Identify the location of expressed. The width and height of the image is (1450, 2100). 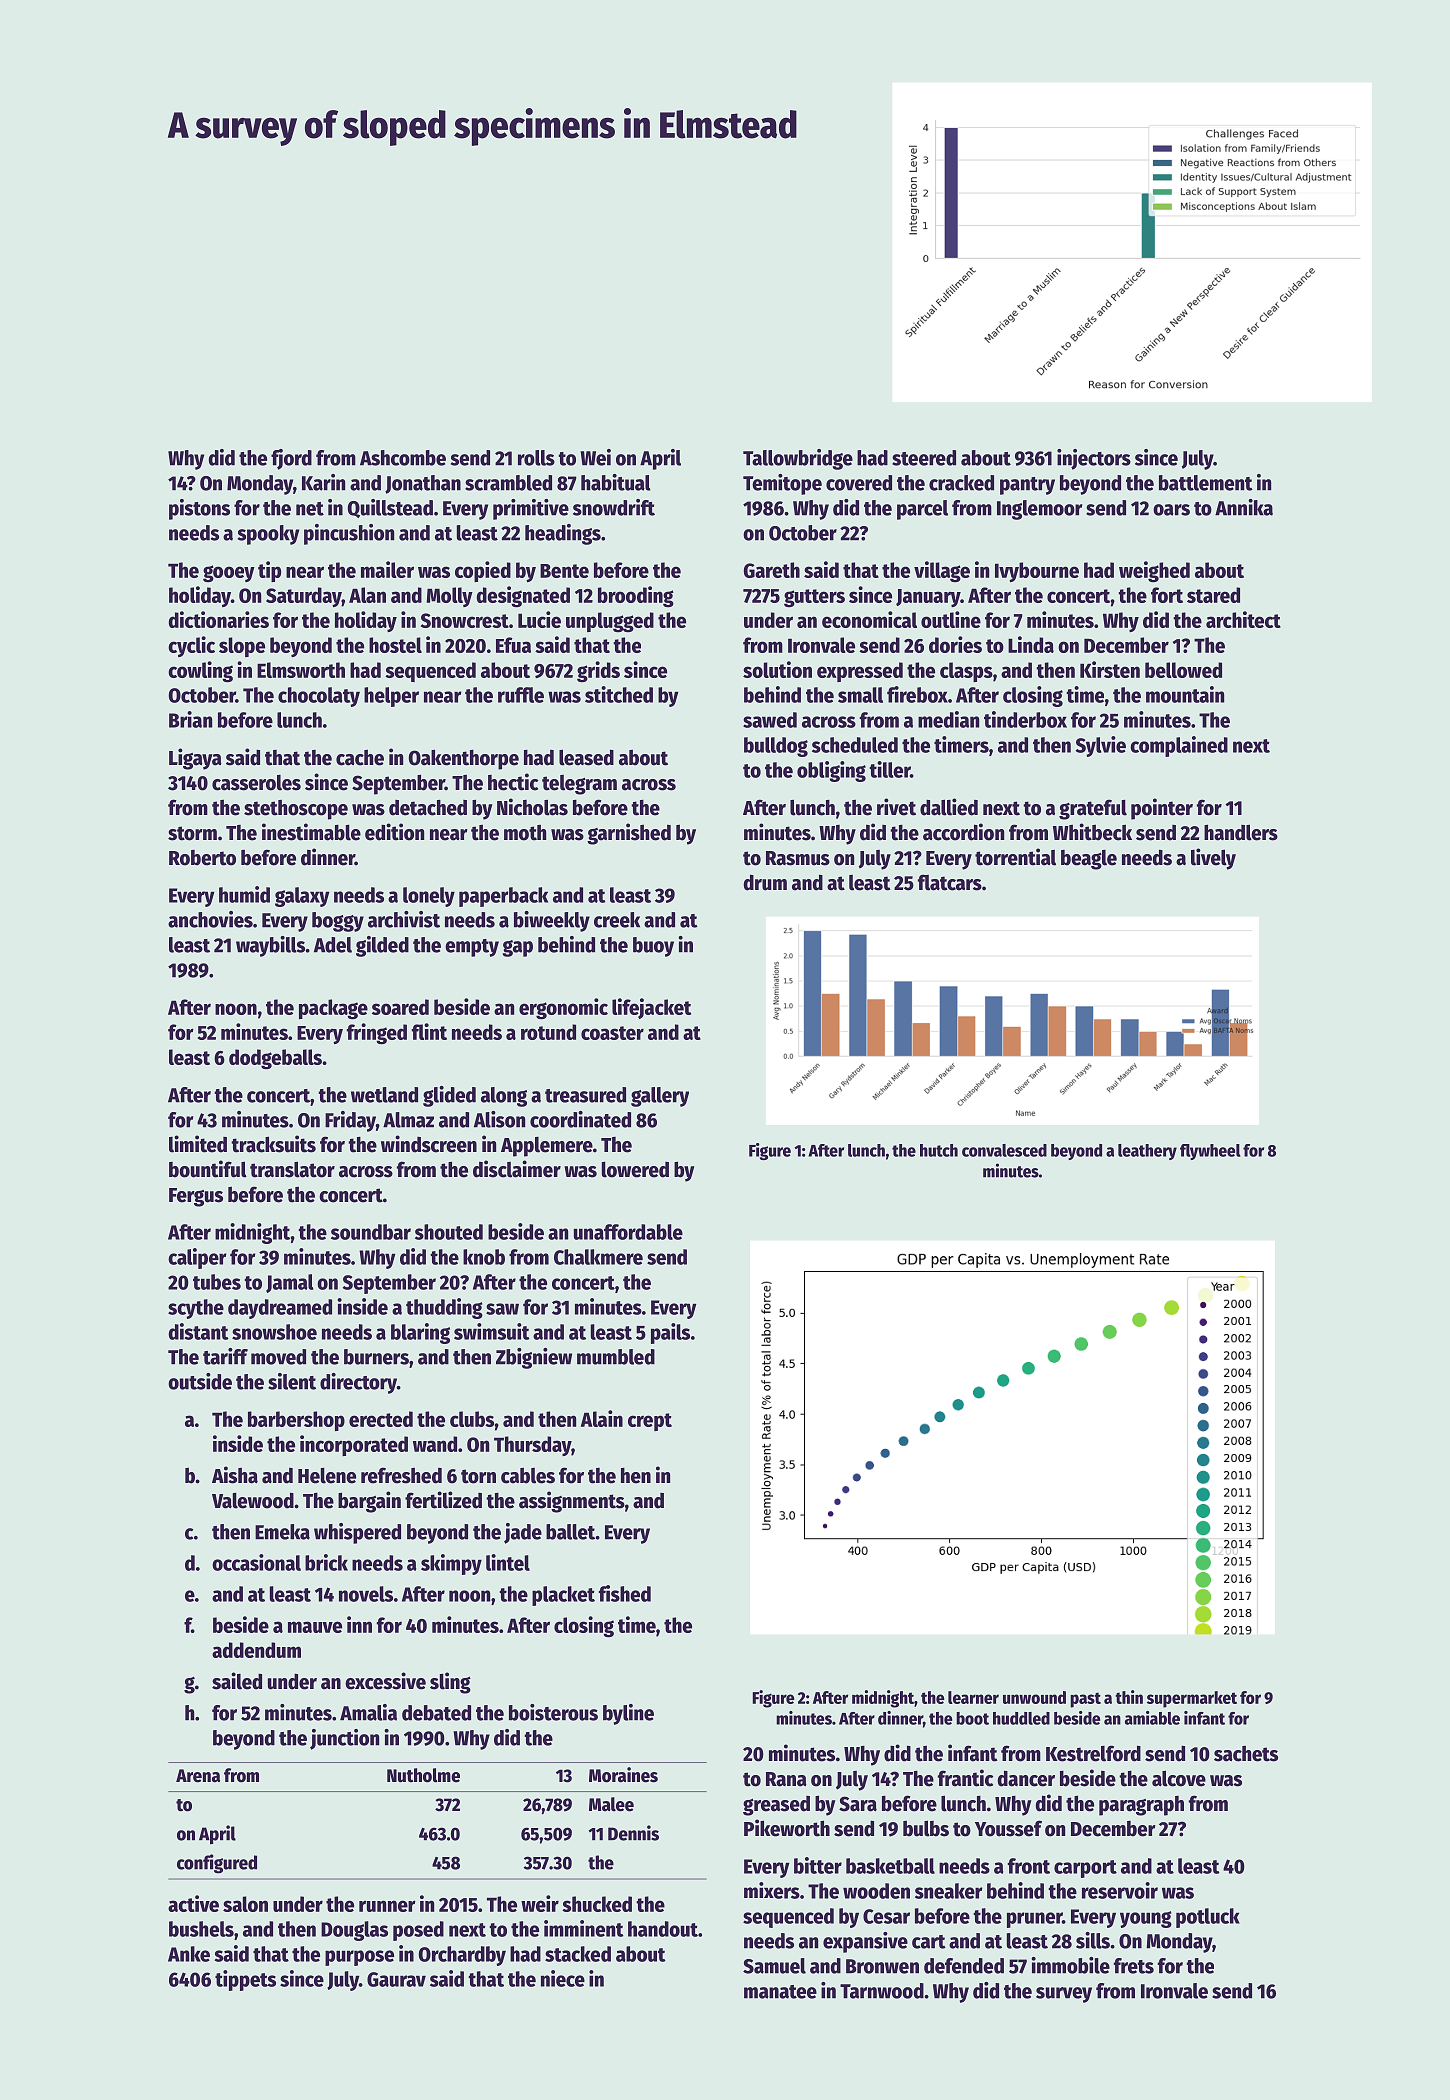
(860, 672).
